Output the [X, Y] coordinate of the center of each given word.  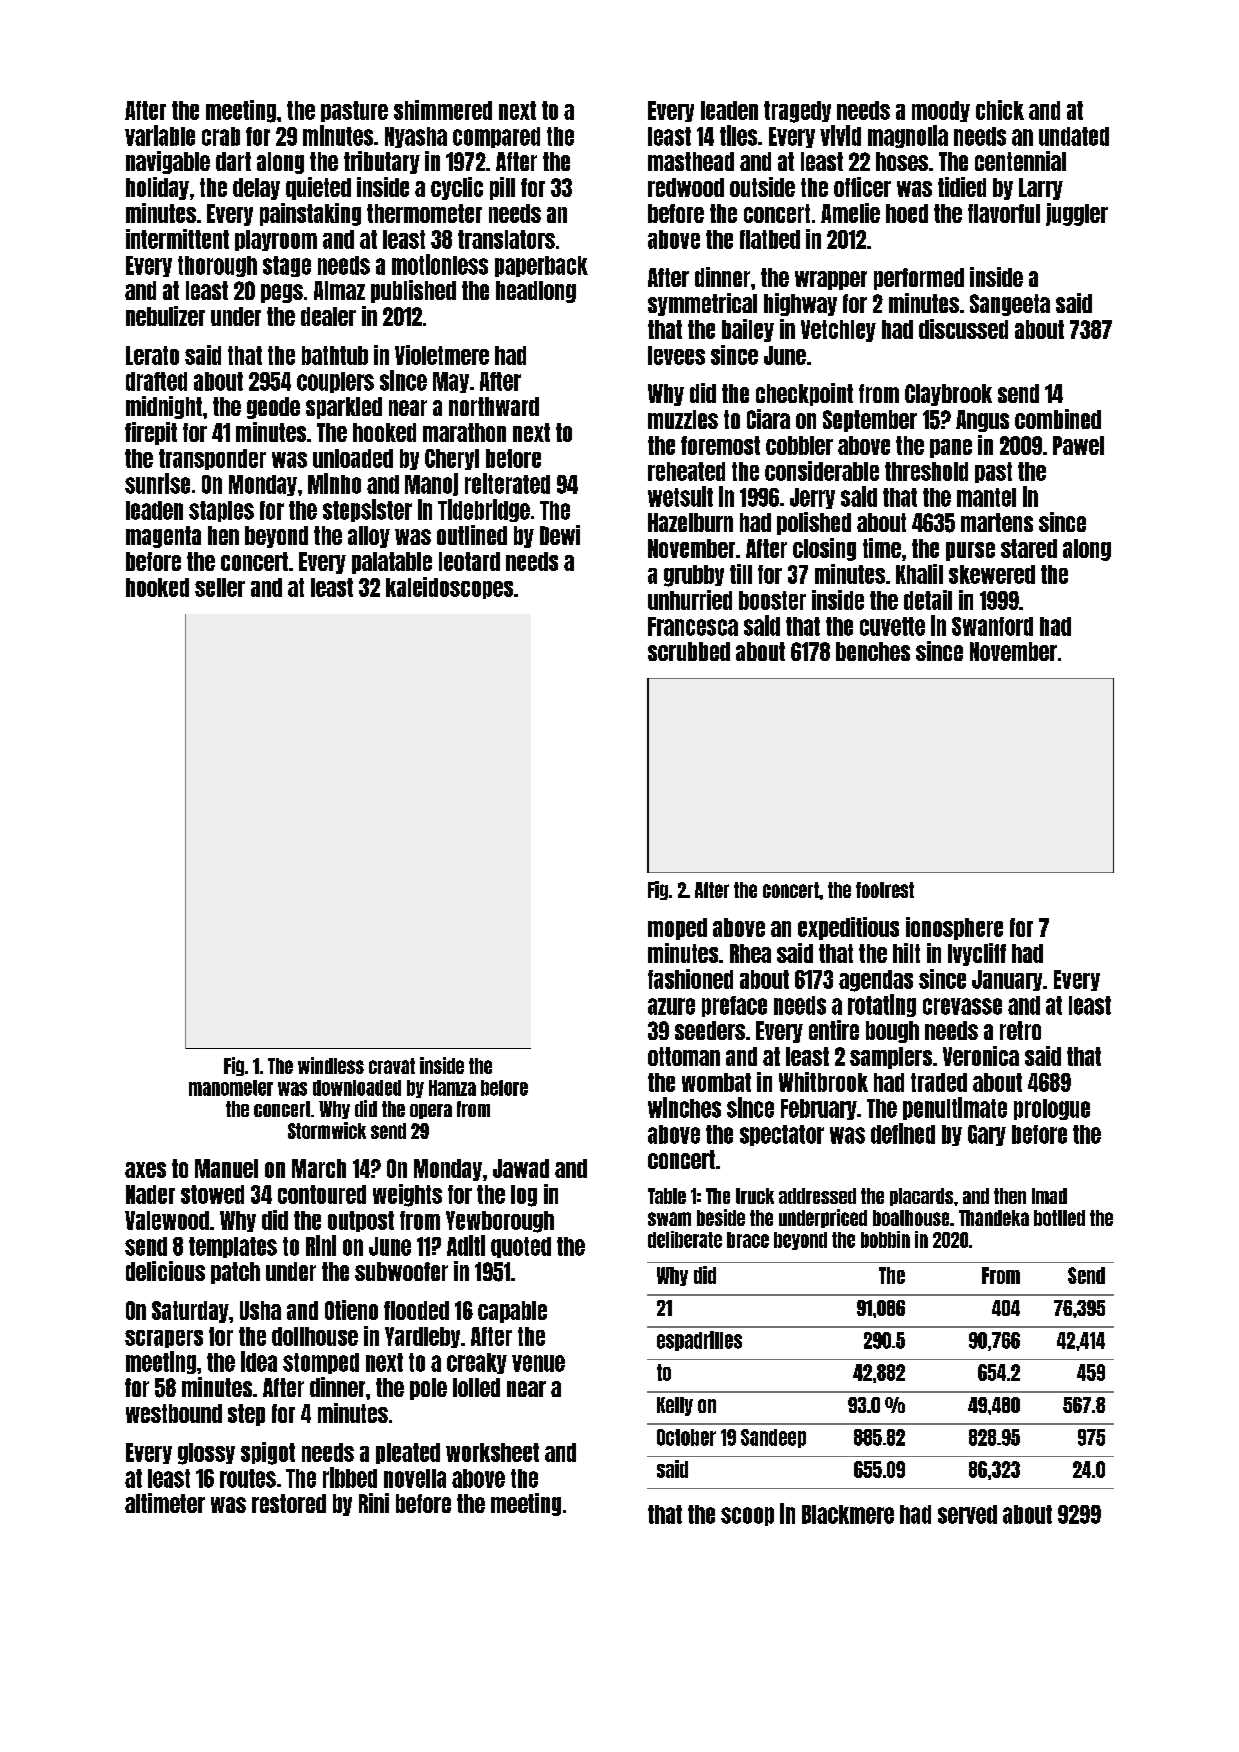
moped [677, 929]
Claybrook [948, 395]
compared [496, 137]
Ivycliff [977, 954]
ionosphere [954, 928]
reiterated [507, 483]
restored [289, 1503]
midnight [164, 407]
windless [331, 1065]
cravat [392, 1066]
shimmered [443, 110]
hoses [902, 161]
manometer [231, 1088]
